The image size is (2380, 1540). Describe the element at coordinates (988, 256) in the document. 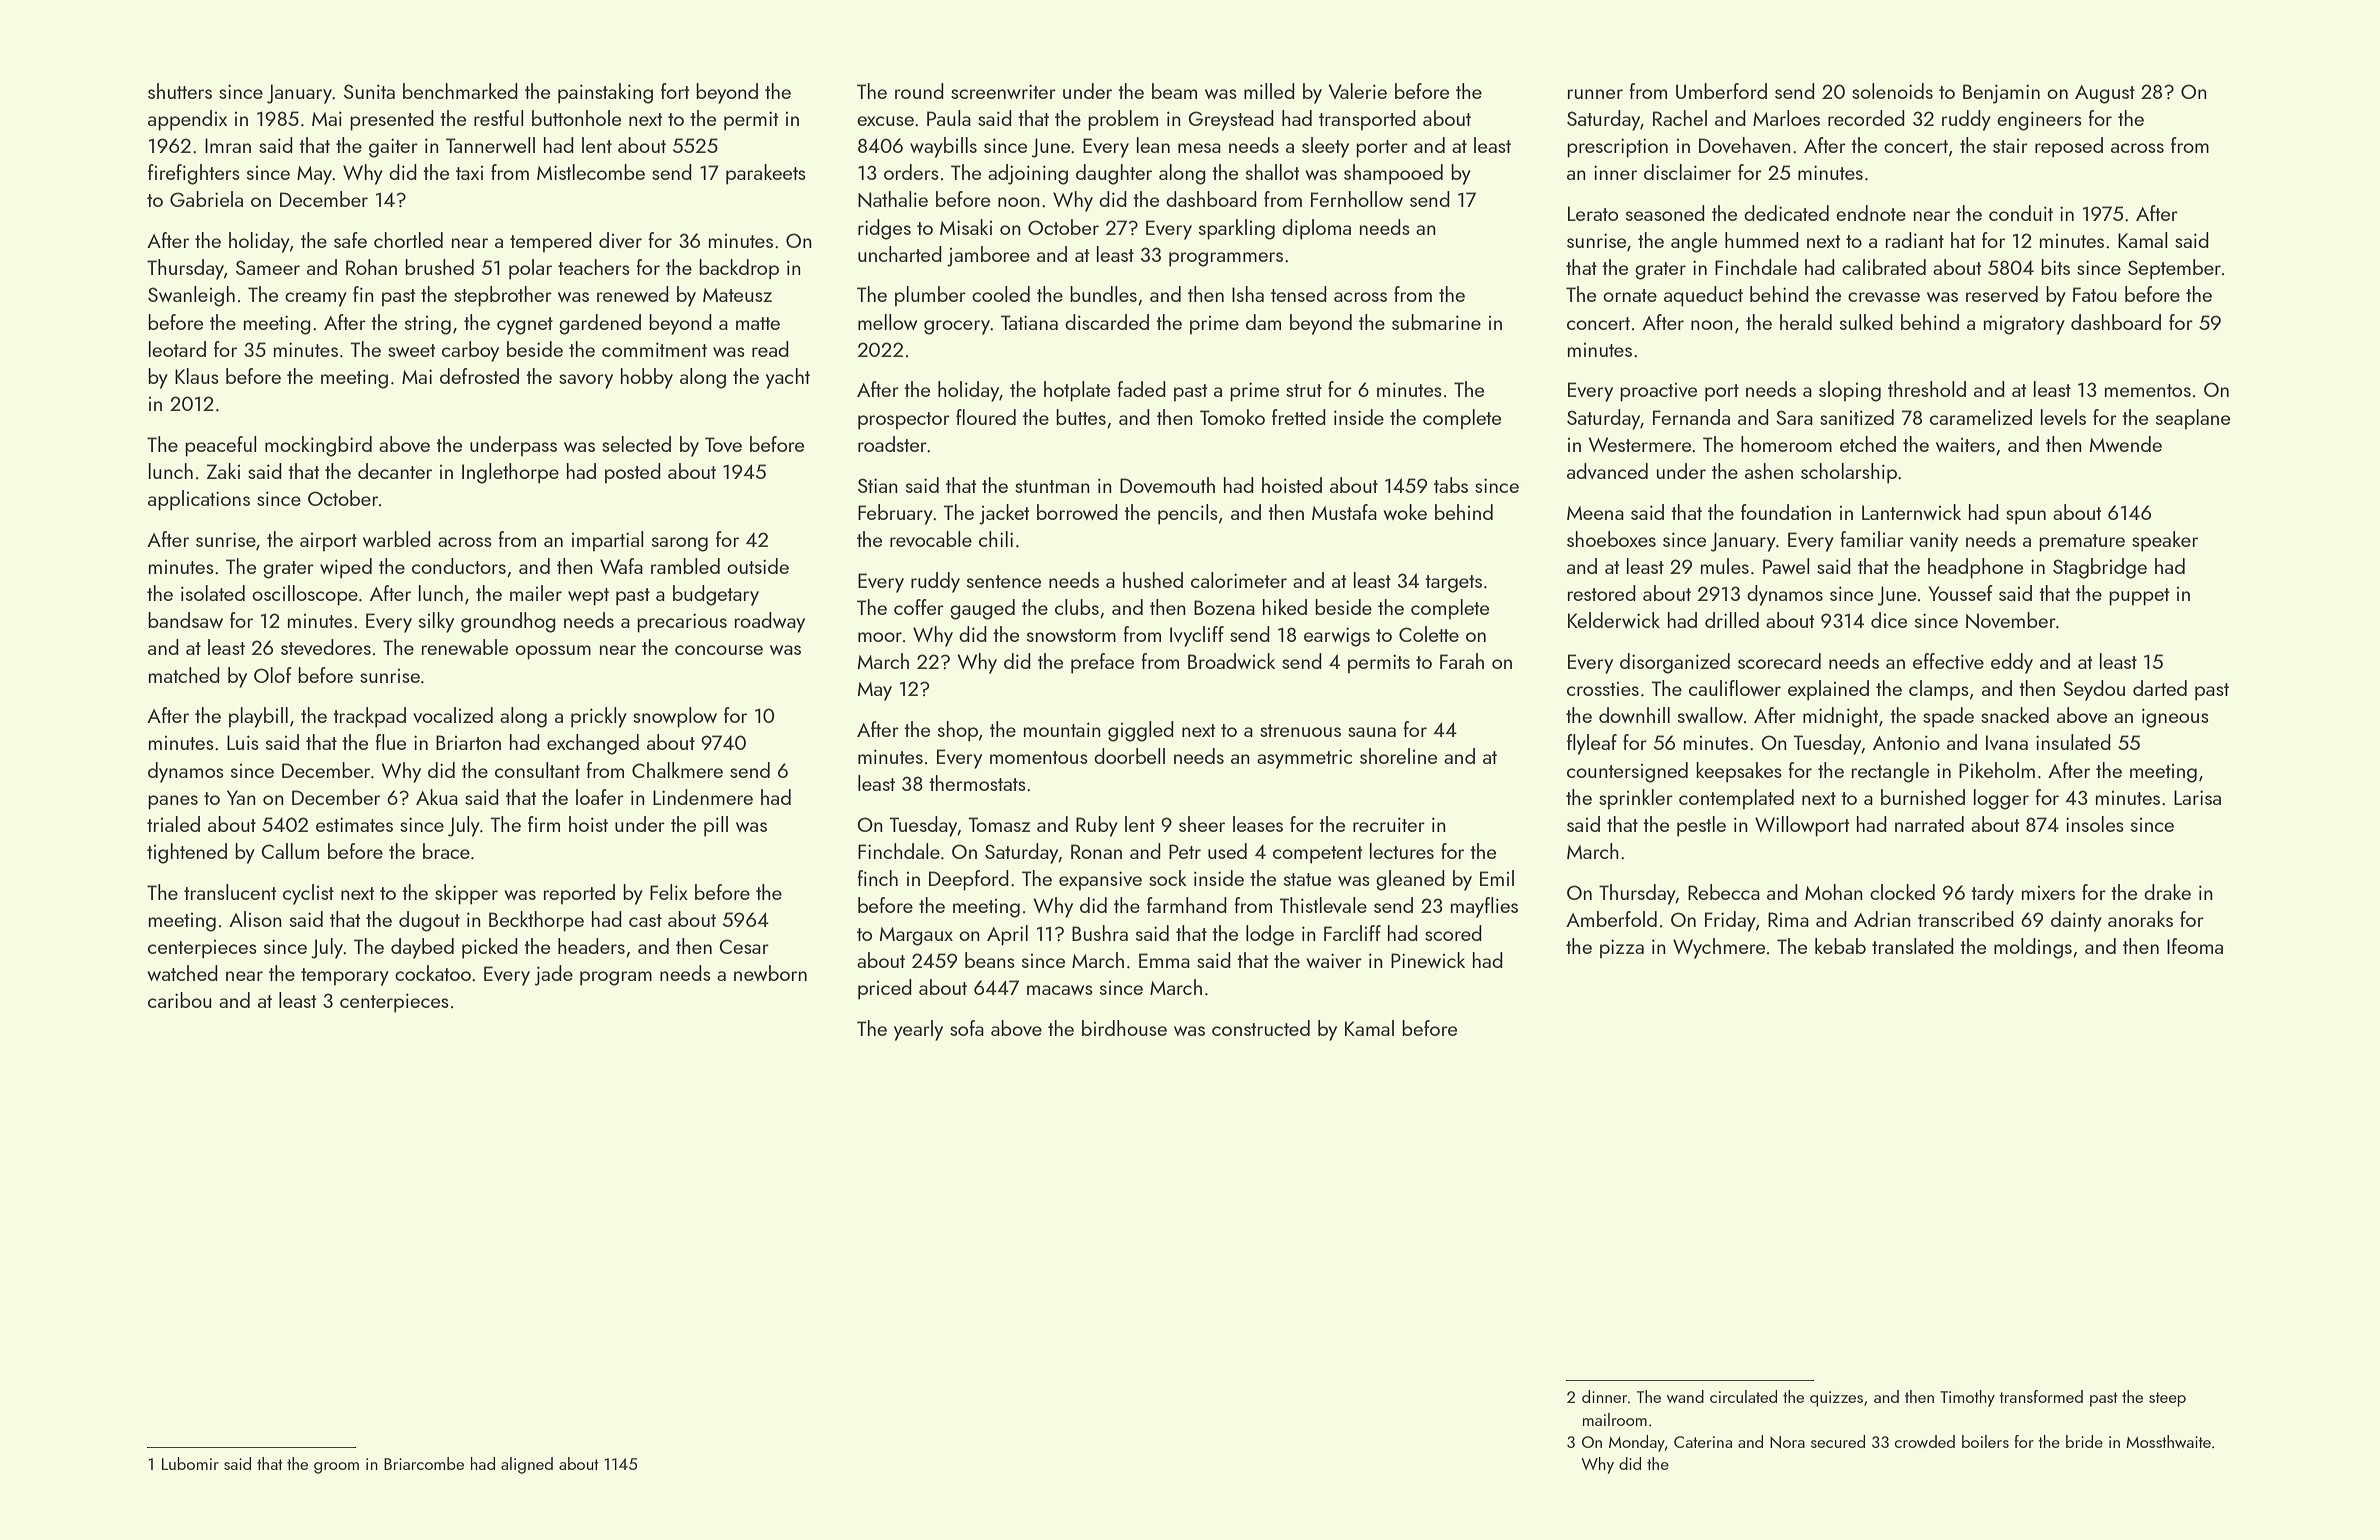

I see `jamboree` at that location.
